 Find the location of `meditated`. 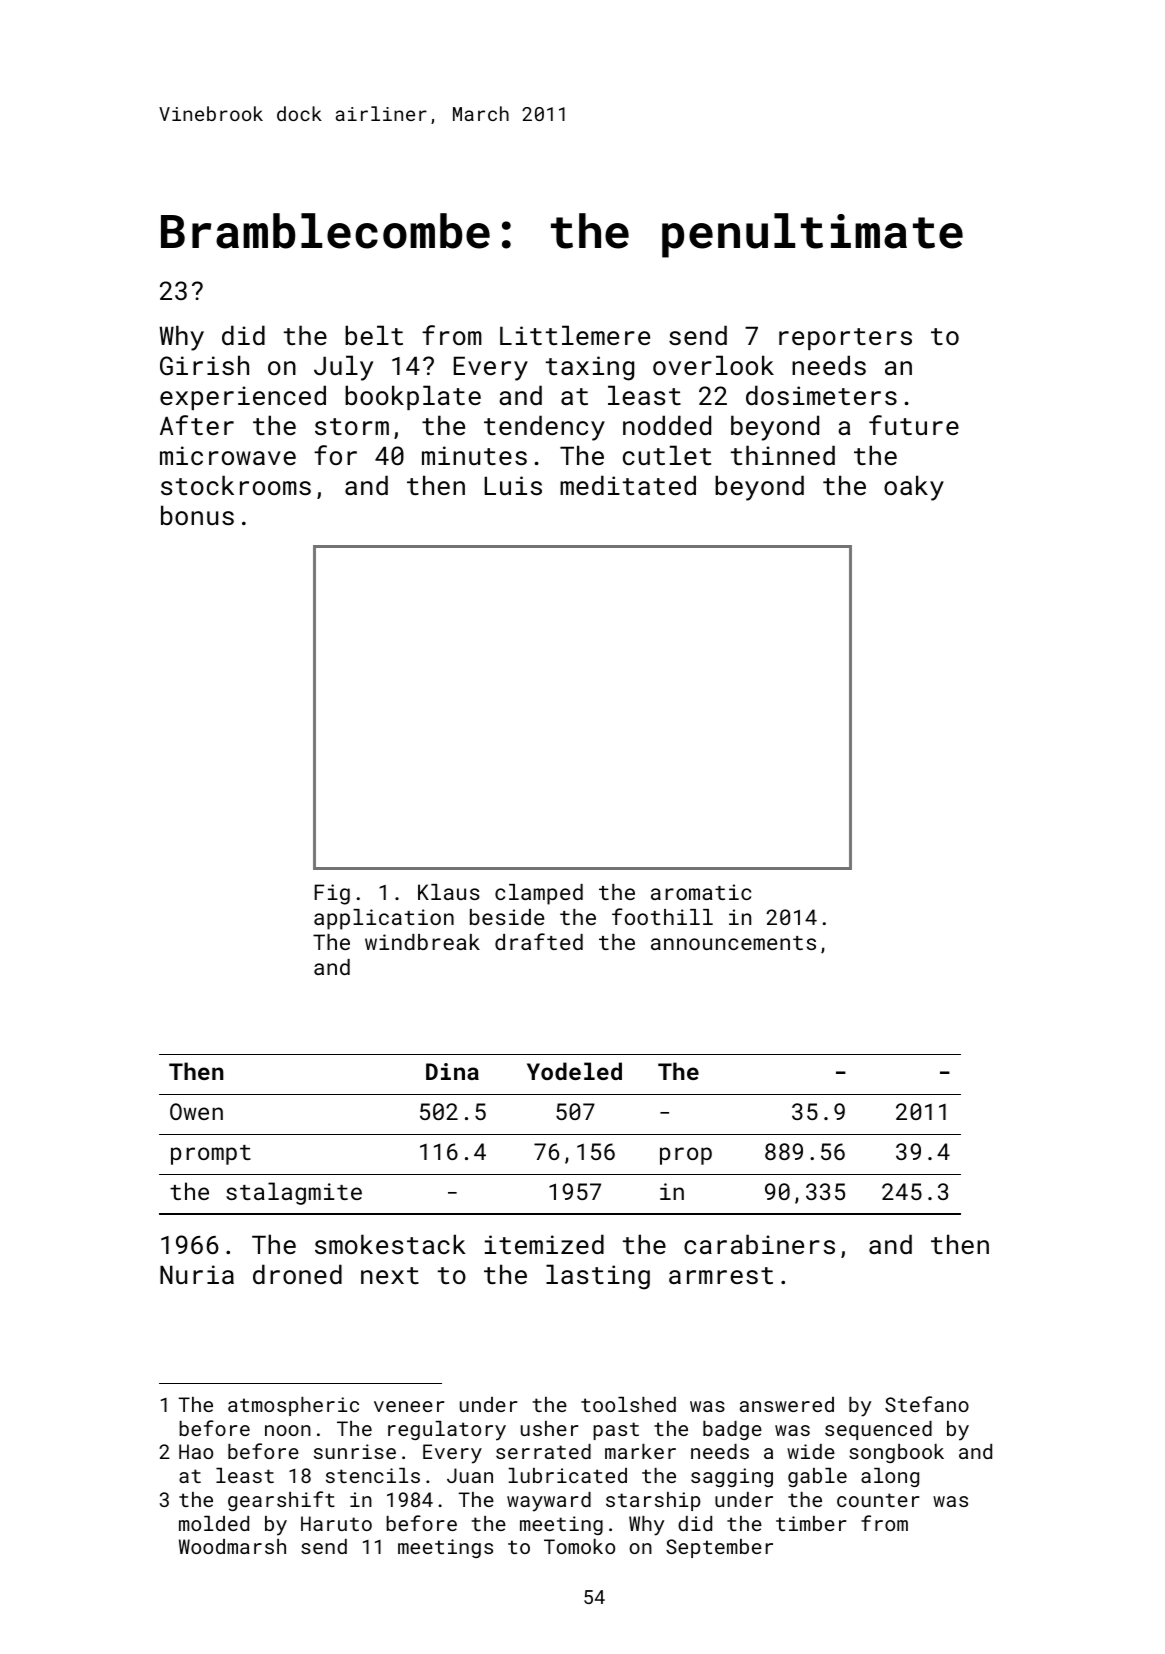

meditated is located at coordinates (628, 485).
